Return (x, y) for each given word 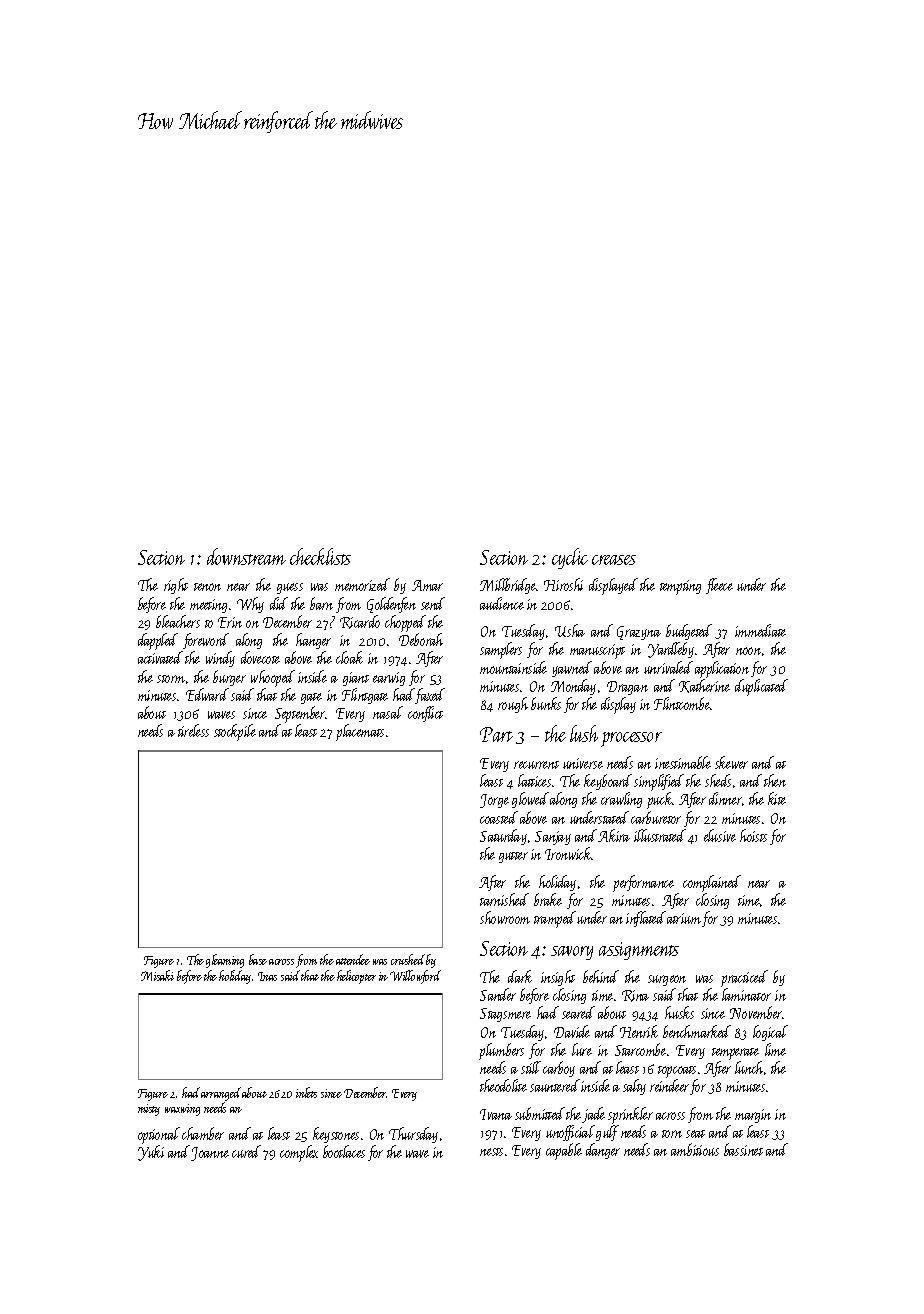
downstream (246, 556)
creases (614, 560)
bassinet (743, 1149)
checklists (320, 556)
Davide (572, 1031)
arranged (221, 1094)
